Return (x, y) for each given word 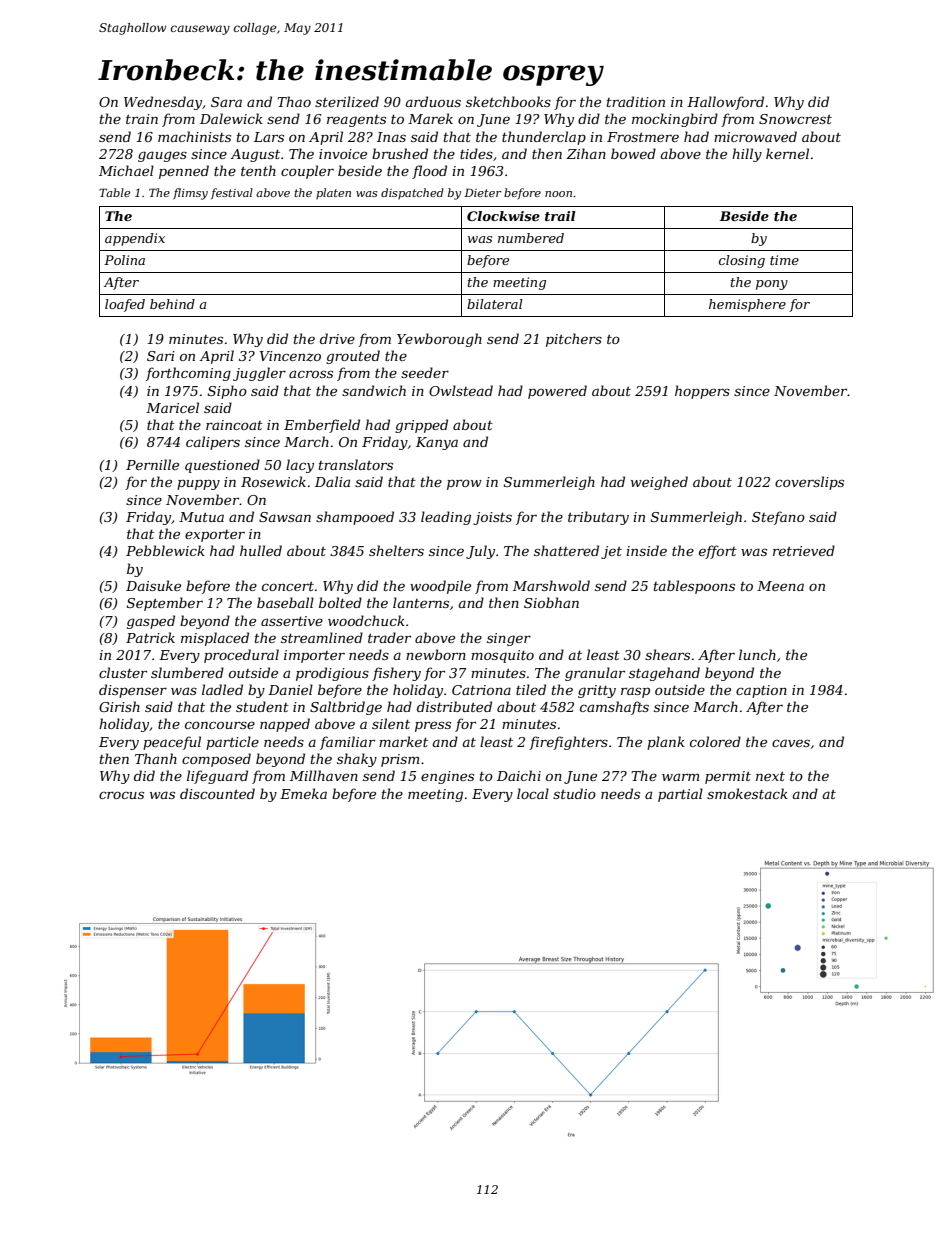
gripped (421, 426)
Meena (780, 586)
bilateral (495, 304)
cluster (123, 672)
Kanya (437, 443)
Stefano (778, 518)
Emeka (303, 793)
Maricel (172, 407)
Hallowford (725, 103)
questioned (222, 466)
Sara (226, 102)
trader (389, 637)
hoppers (702, 392)
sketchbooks (508, 101)
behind (172, 304)
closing (742, 261)
